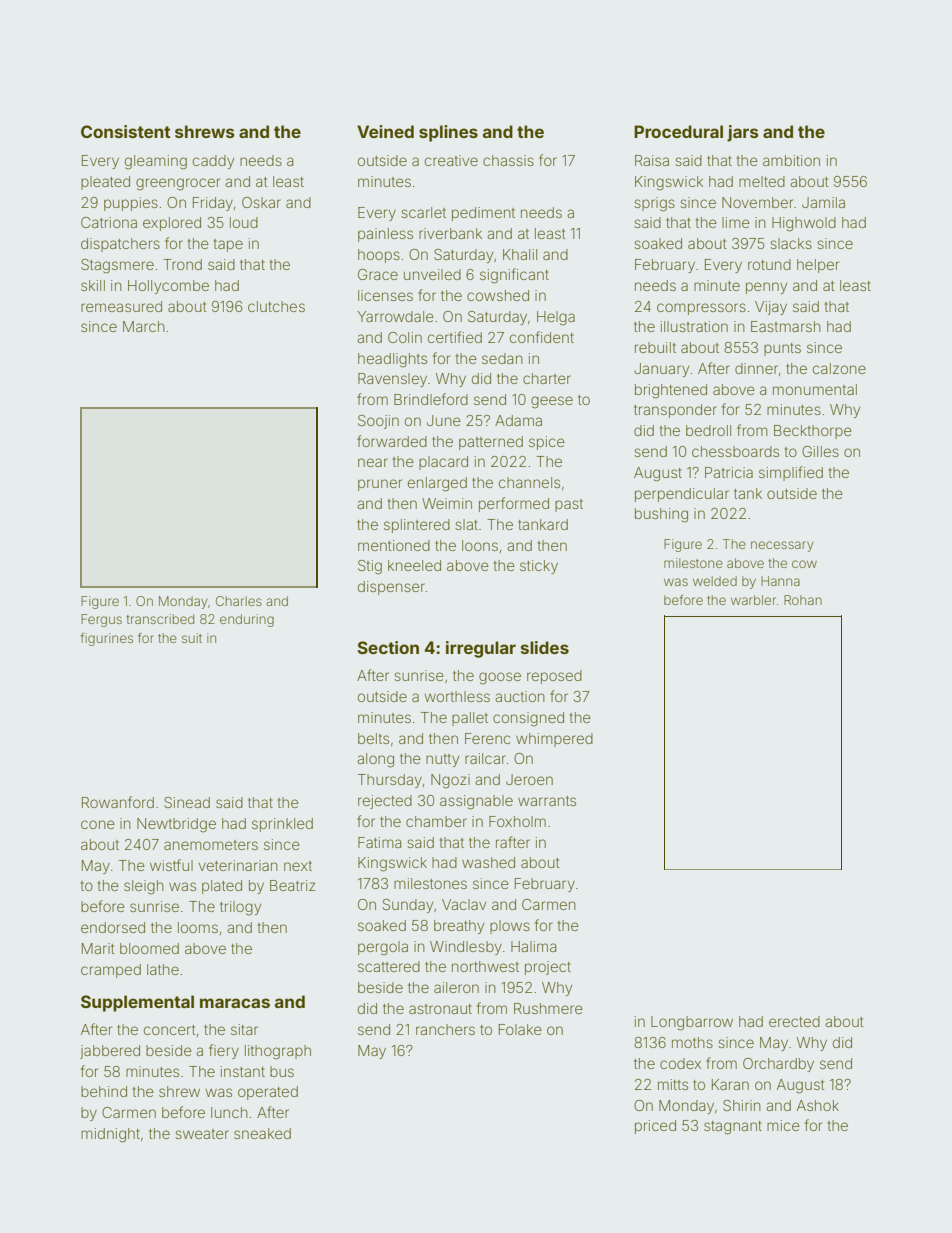 The height and width of the page is (1233, 952). I want to click on Gilles, so click(820, 451).
